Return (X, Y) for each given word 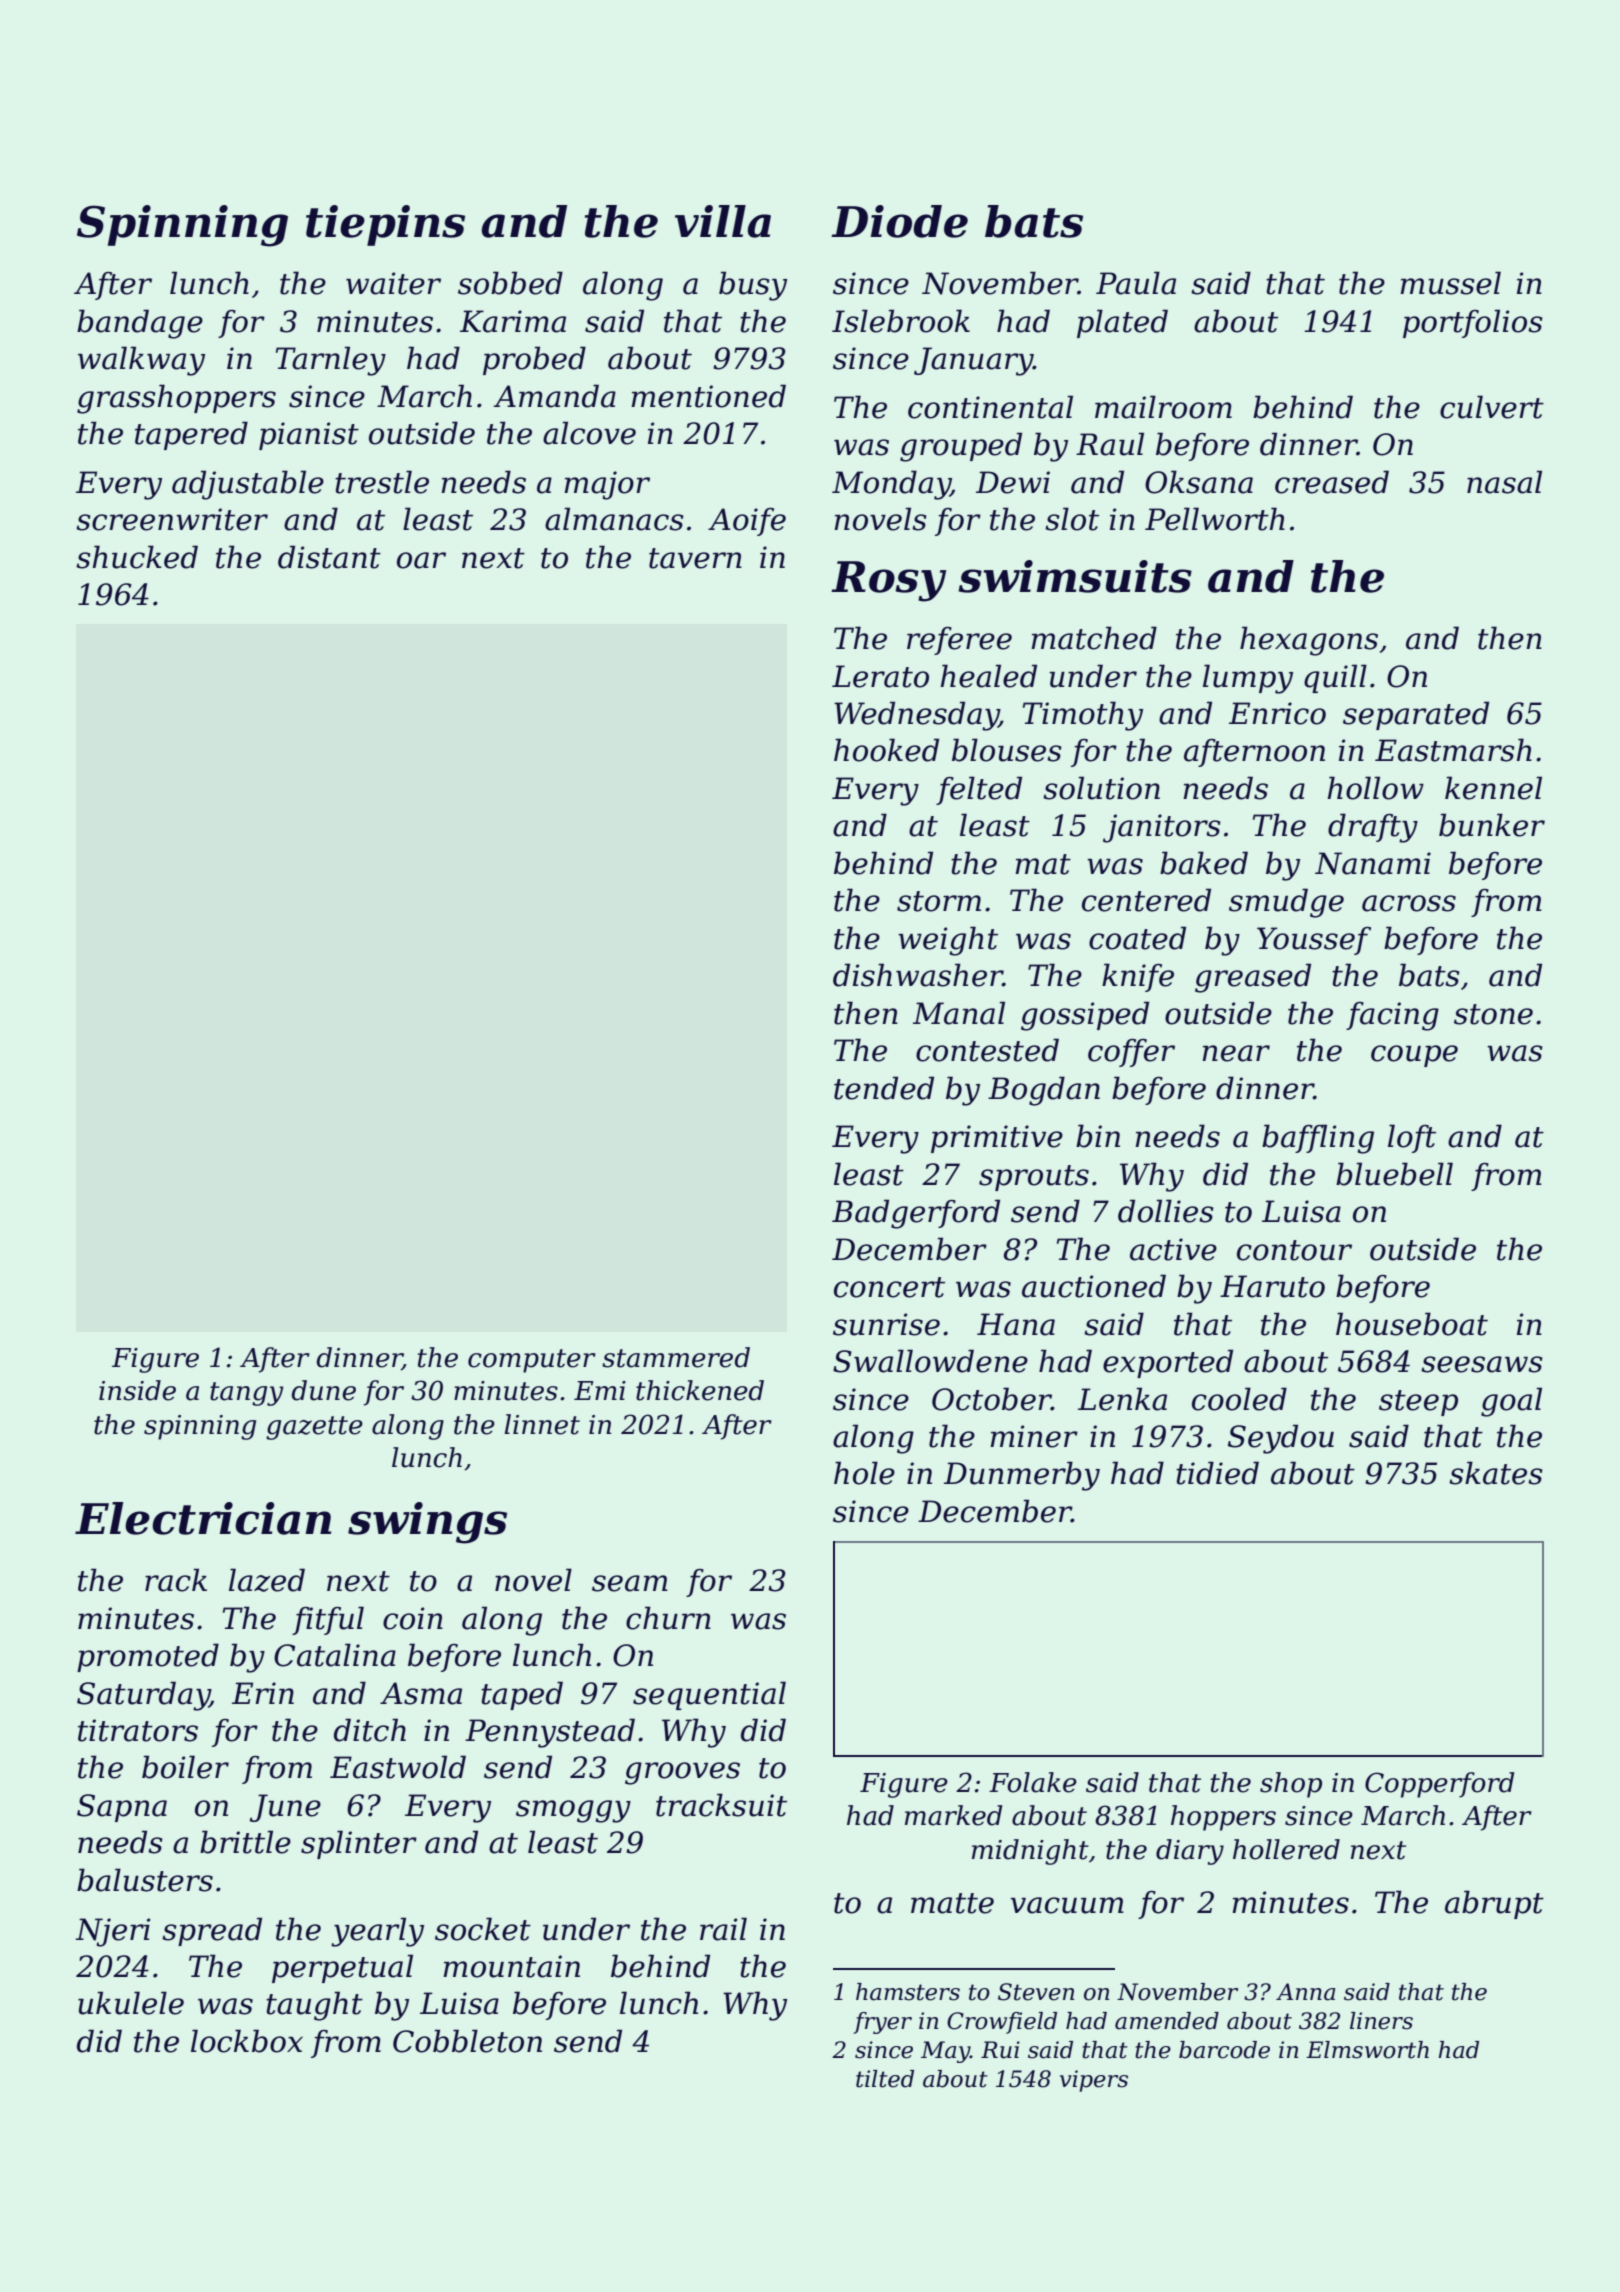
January (973, 361)
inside (137, 1390)
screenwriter (172, 519)
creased (1332, 482)
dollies (1166, 1211)
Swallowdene (930, 1361)
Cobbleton (467, 2041)
